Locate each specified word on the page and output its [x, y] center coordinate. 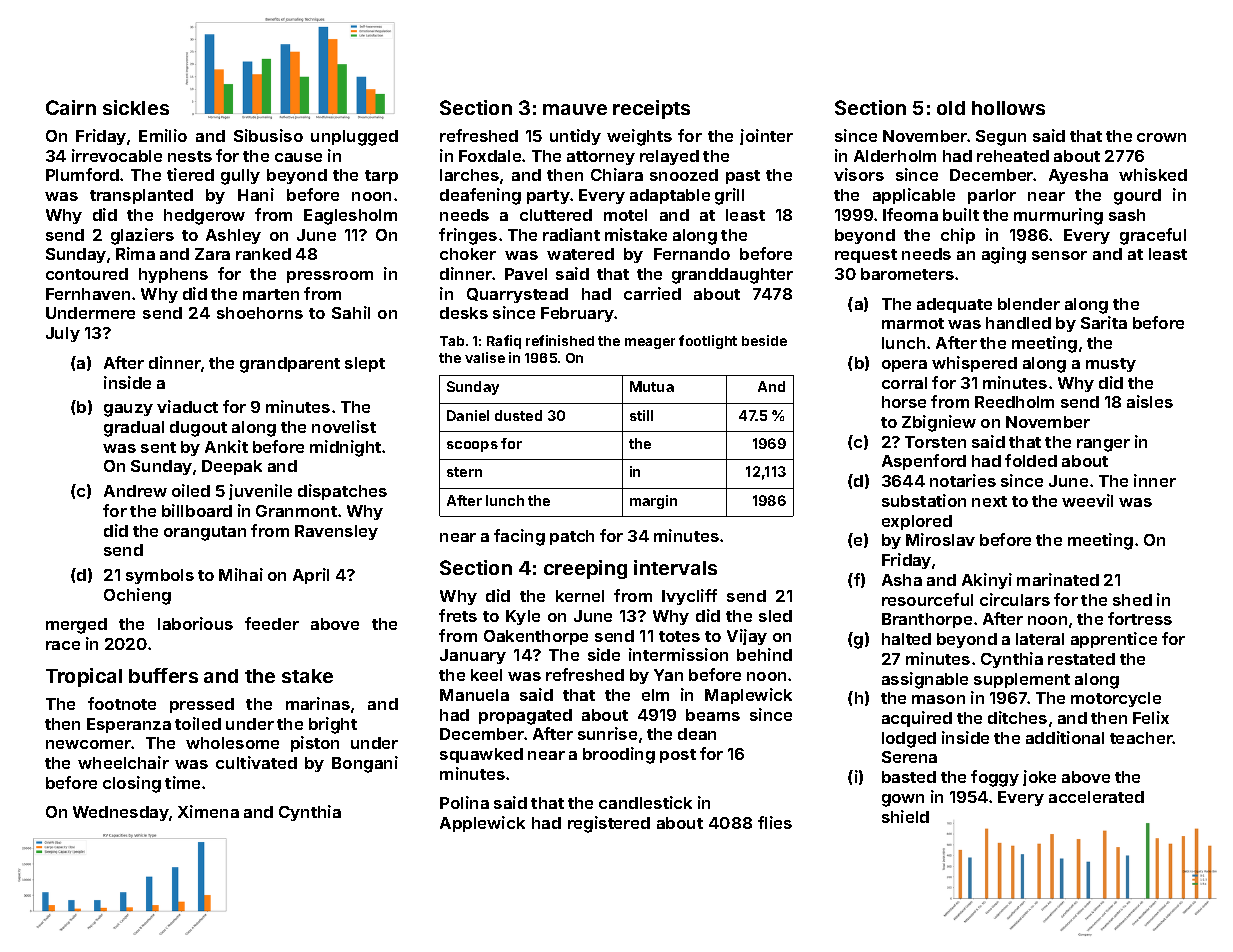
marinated [1058, 579]
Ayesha [1078, 176]
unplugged [354, 138]
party [549, 197]
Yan [668, 675]
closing [132, 784]
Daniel [468, 415]
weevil [1087, 500]
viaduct [187, 406]
